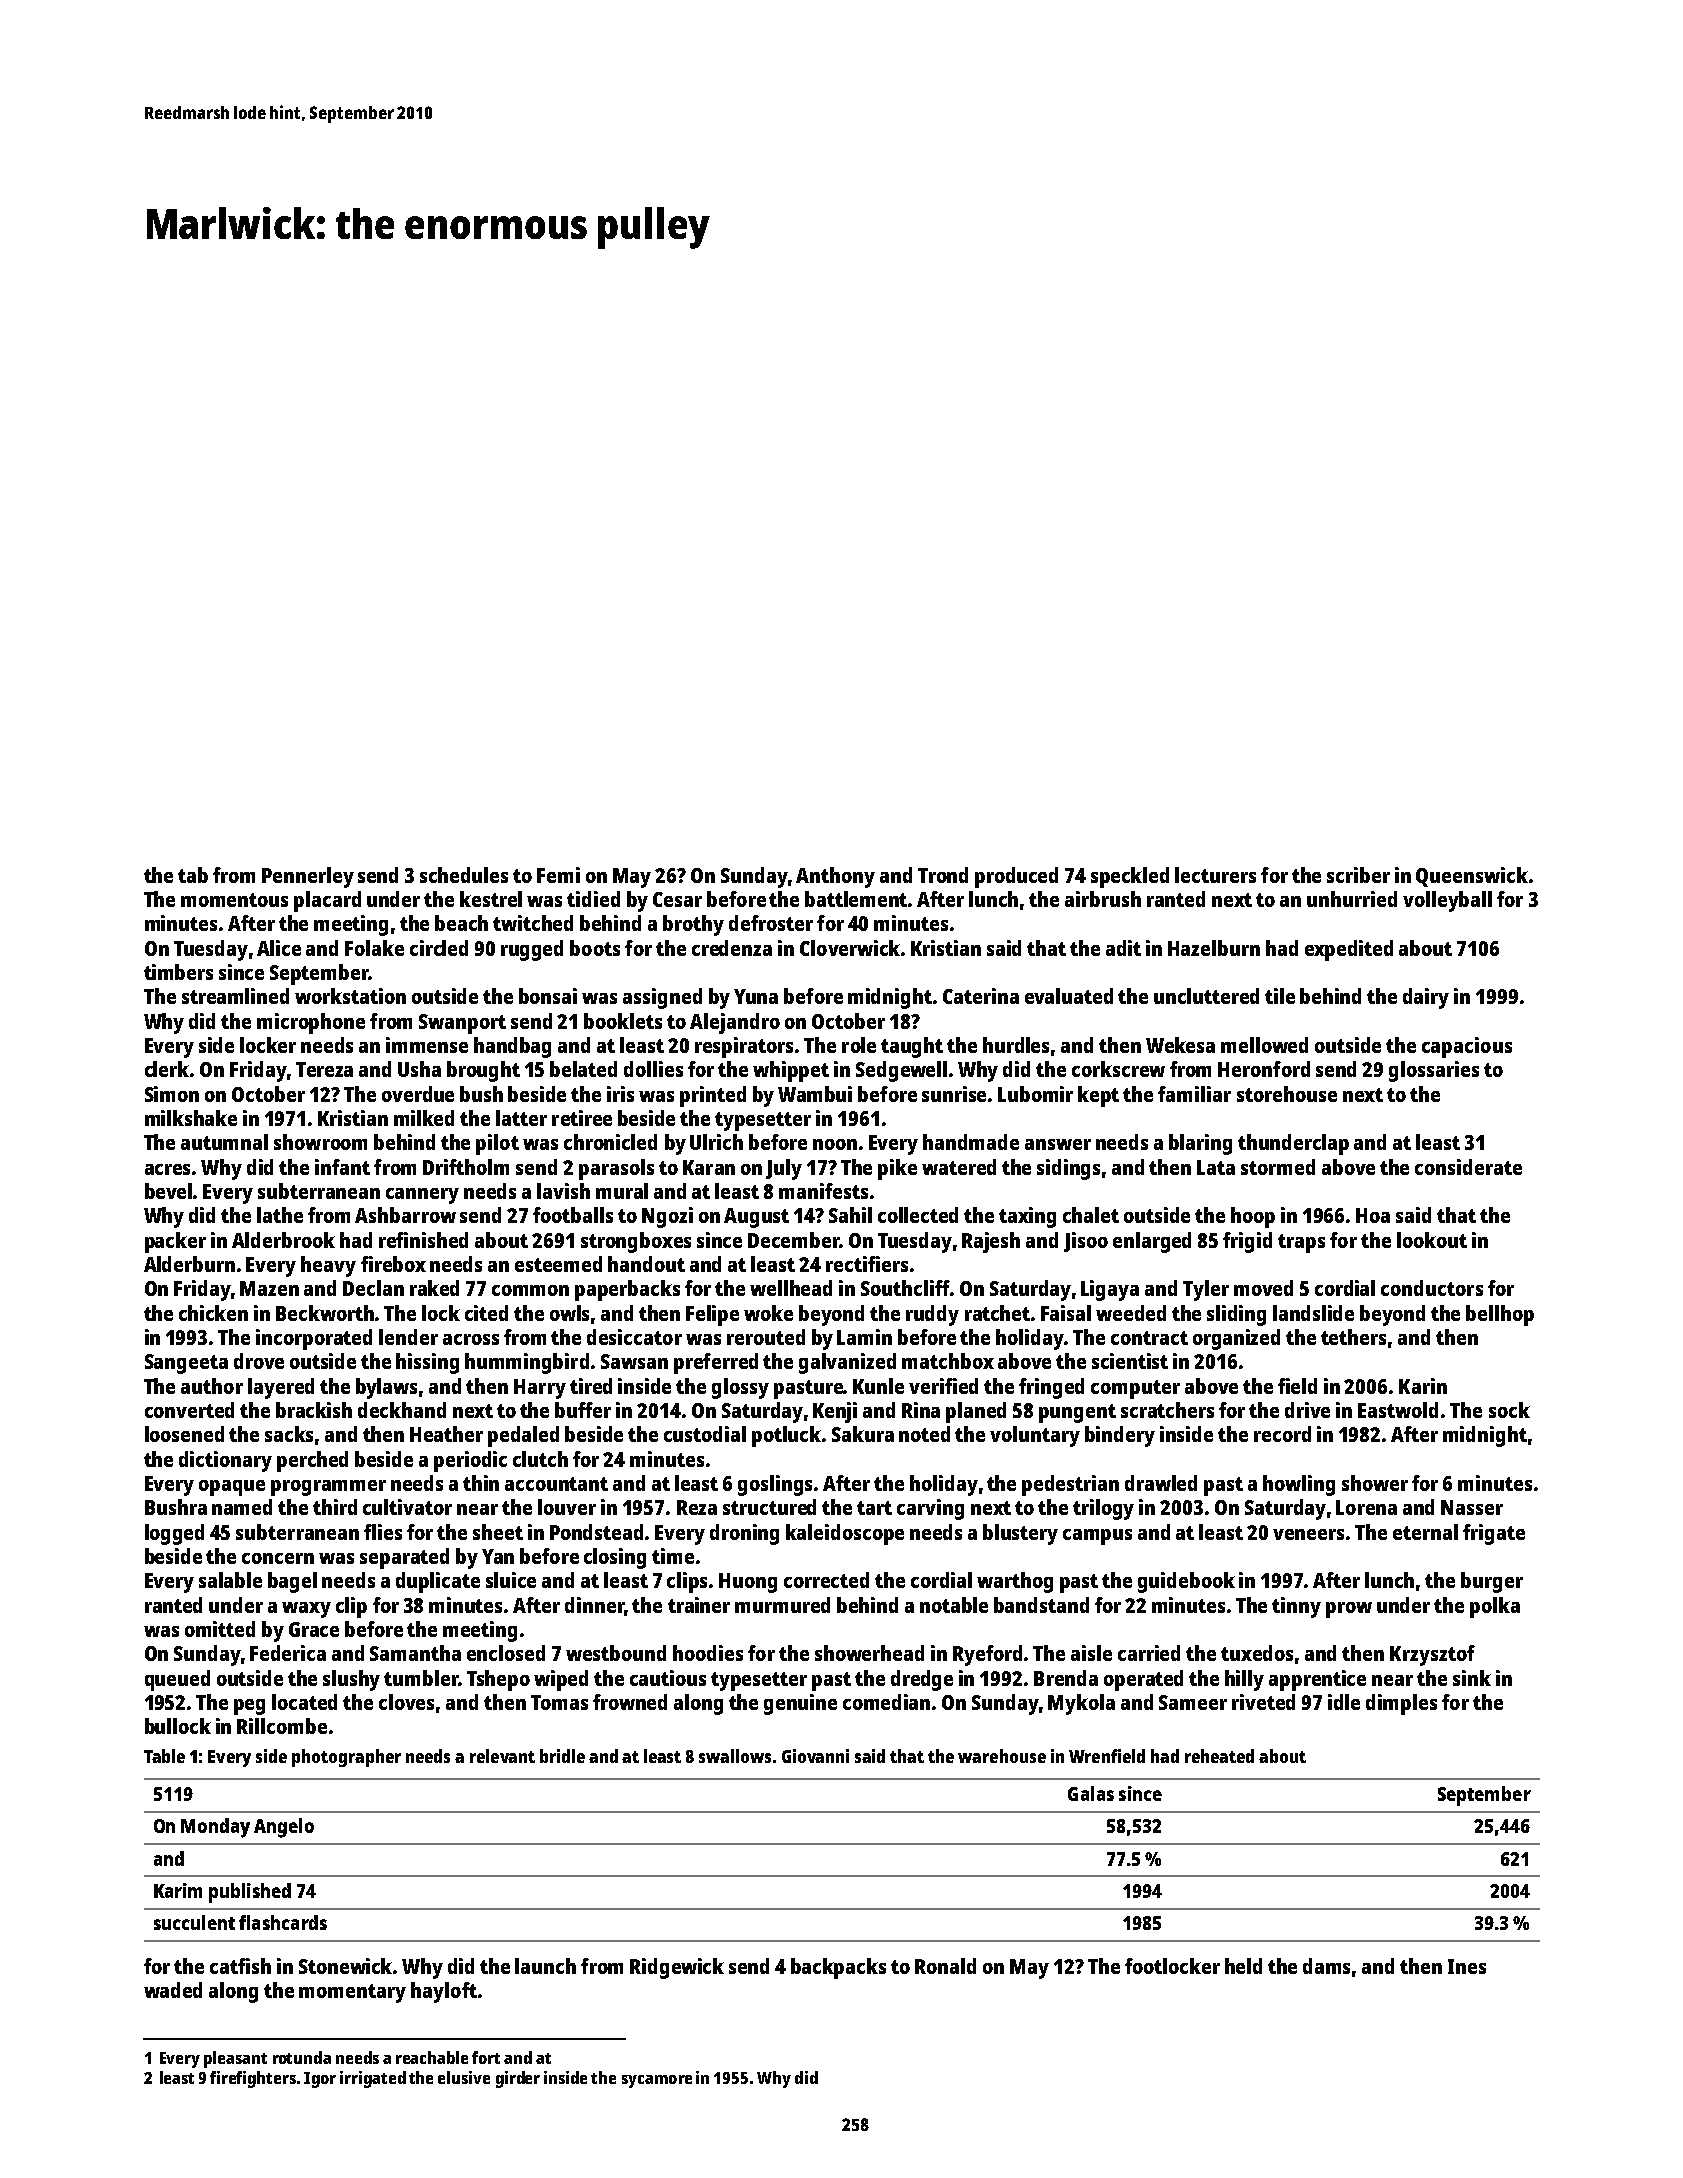 This image has height=2178, width=1683. What do you see at coordinates (235, 996) in the image?
I see `streamlined` at bounding box center [235, 996].
